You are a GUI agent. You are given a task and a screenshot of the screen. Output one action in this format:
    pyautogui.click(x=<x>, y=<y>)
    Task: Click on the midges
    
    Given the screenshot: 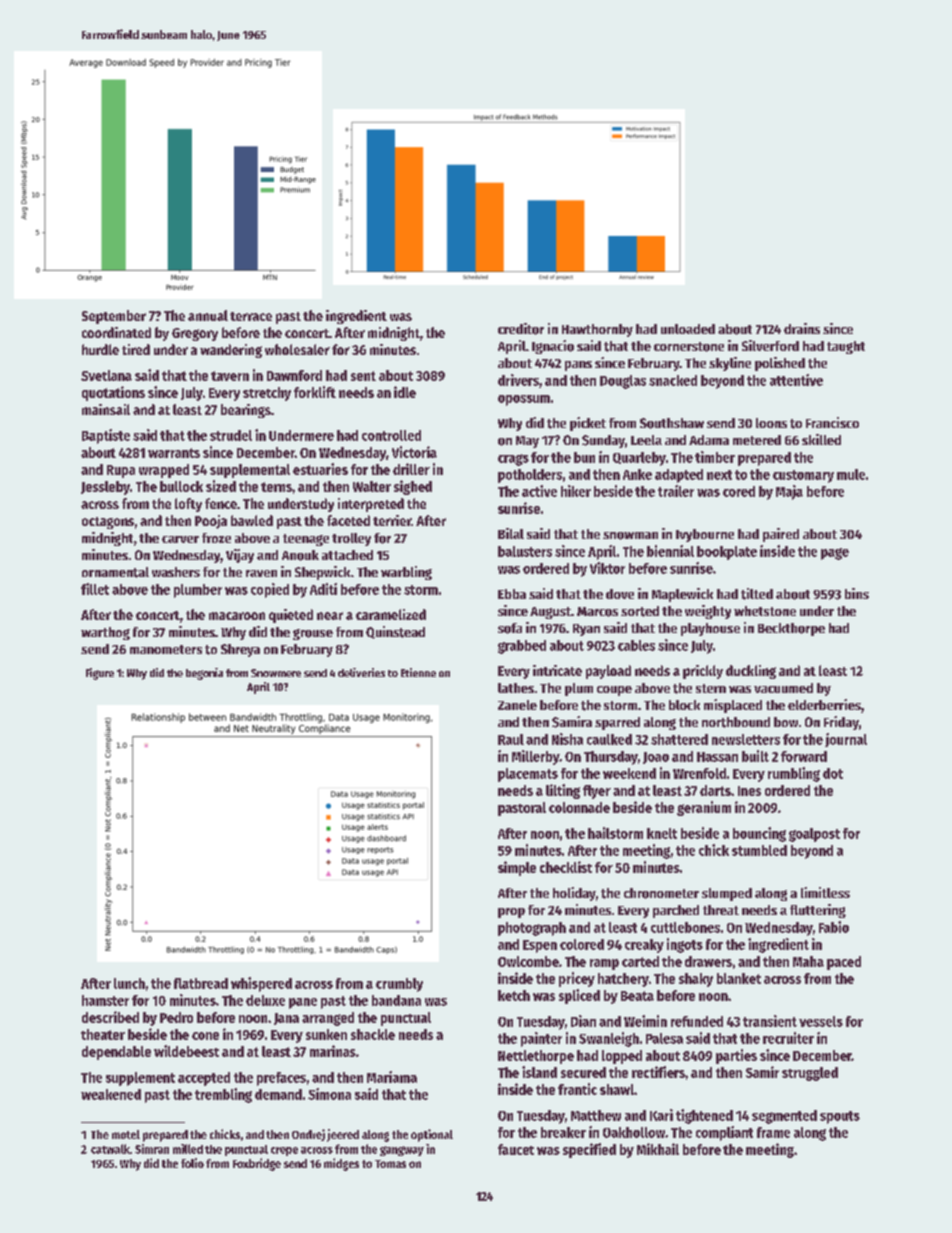 What is the action you would take?
    pyautogui.click(x=341, y=1164)
